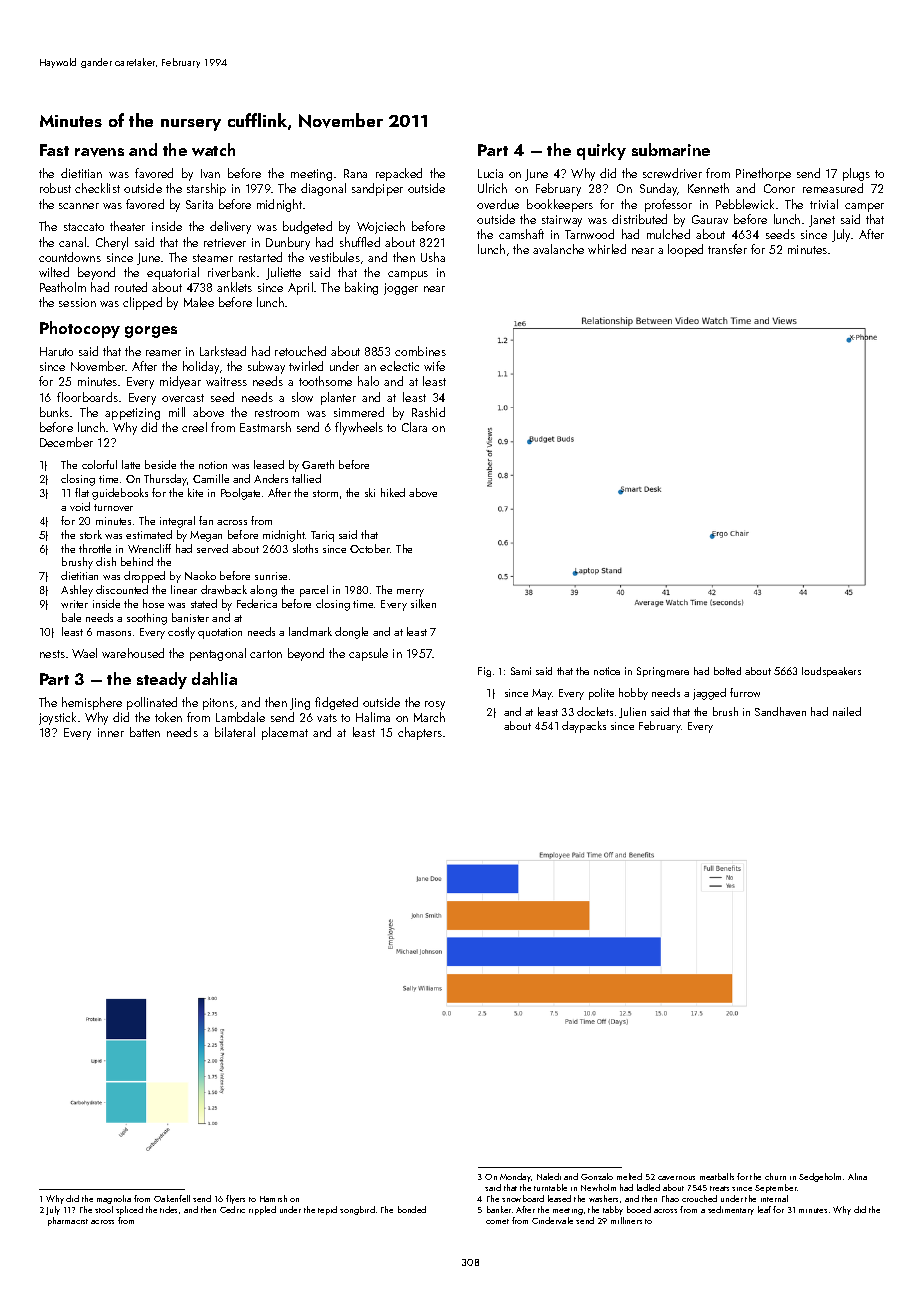 The width and height of the page is (924, 1308). Describe the element at coordinates (224, 589) in the page. I see `drawback` at that location.
